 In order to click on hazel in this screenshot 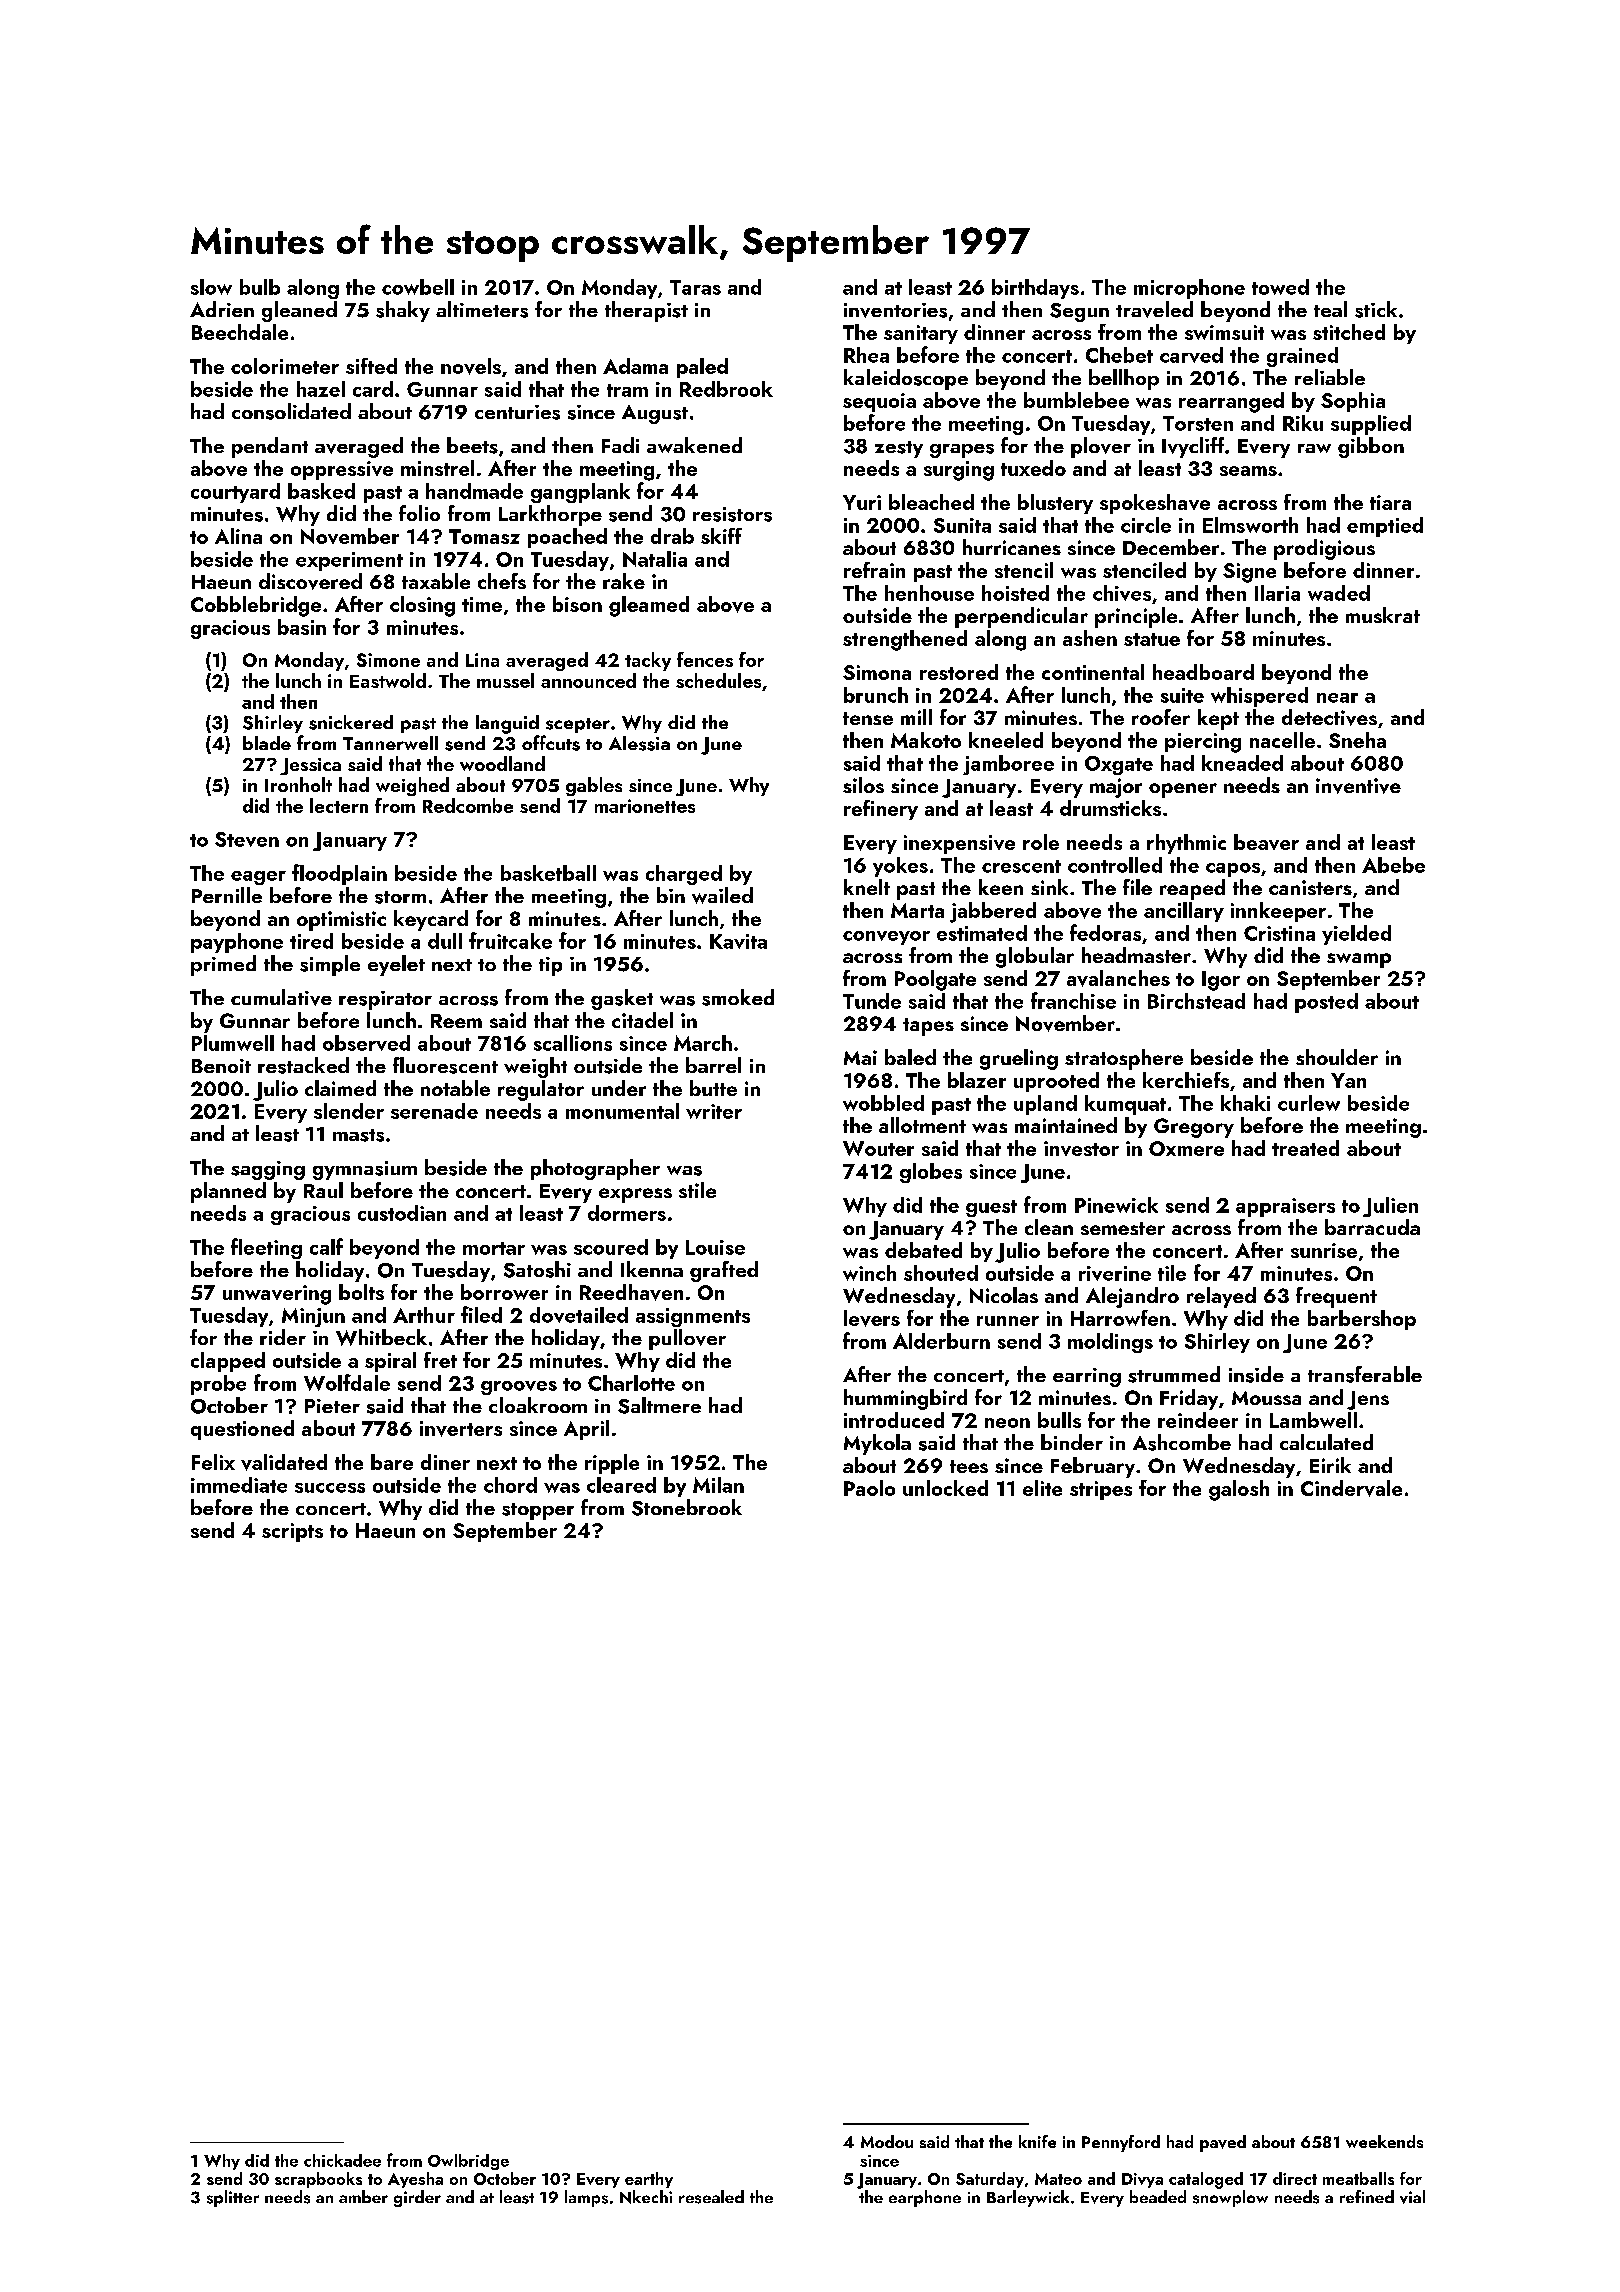, I will do `click(321, 389)`.
